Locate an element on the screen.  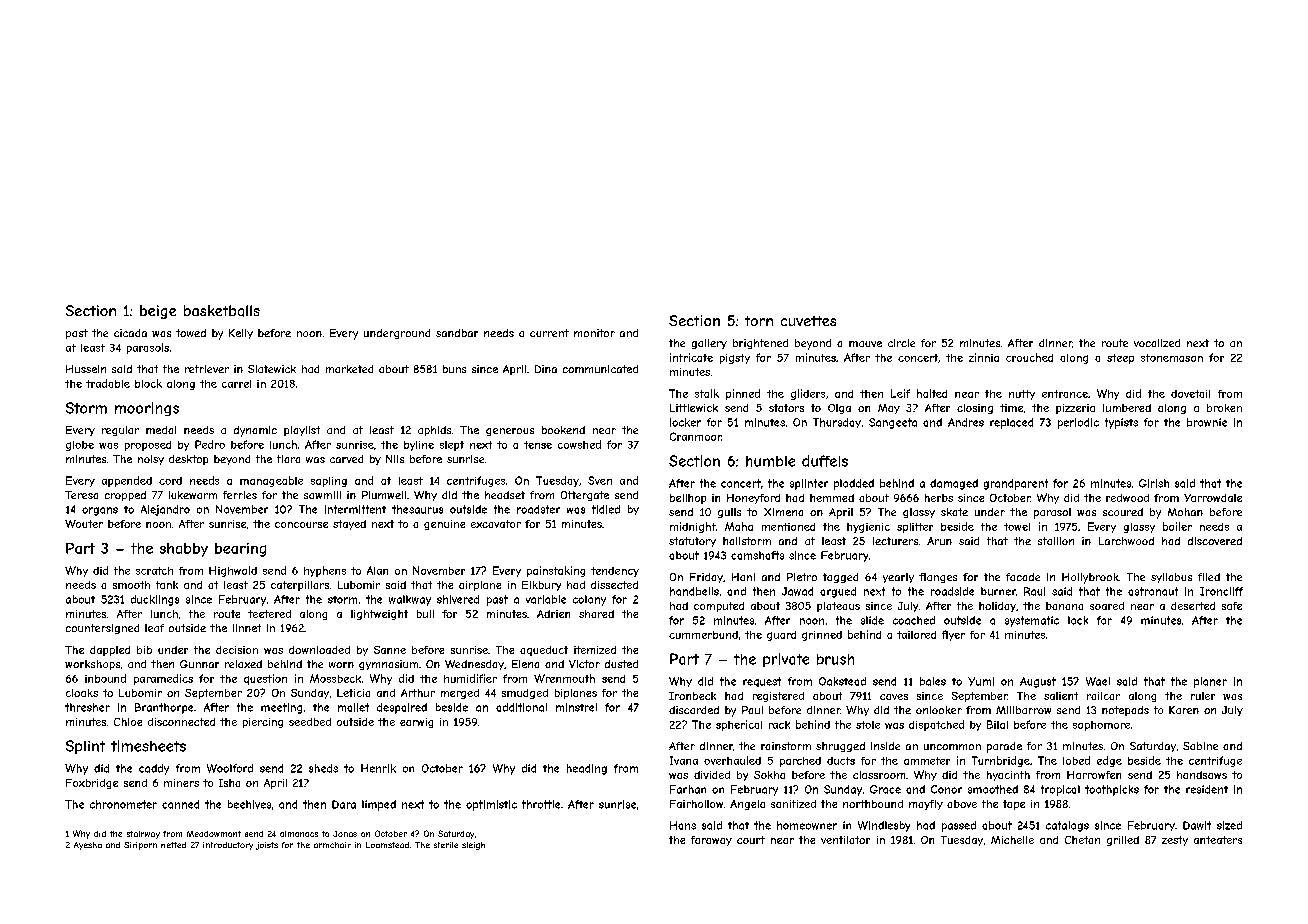
beige is located at coordinates (158, 312).
